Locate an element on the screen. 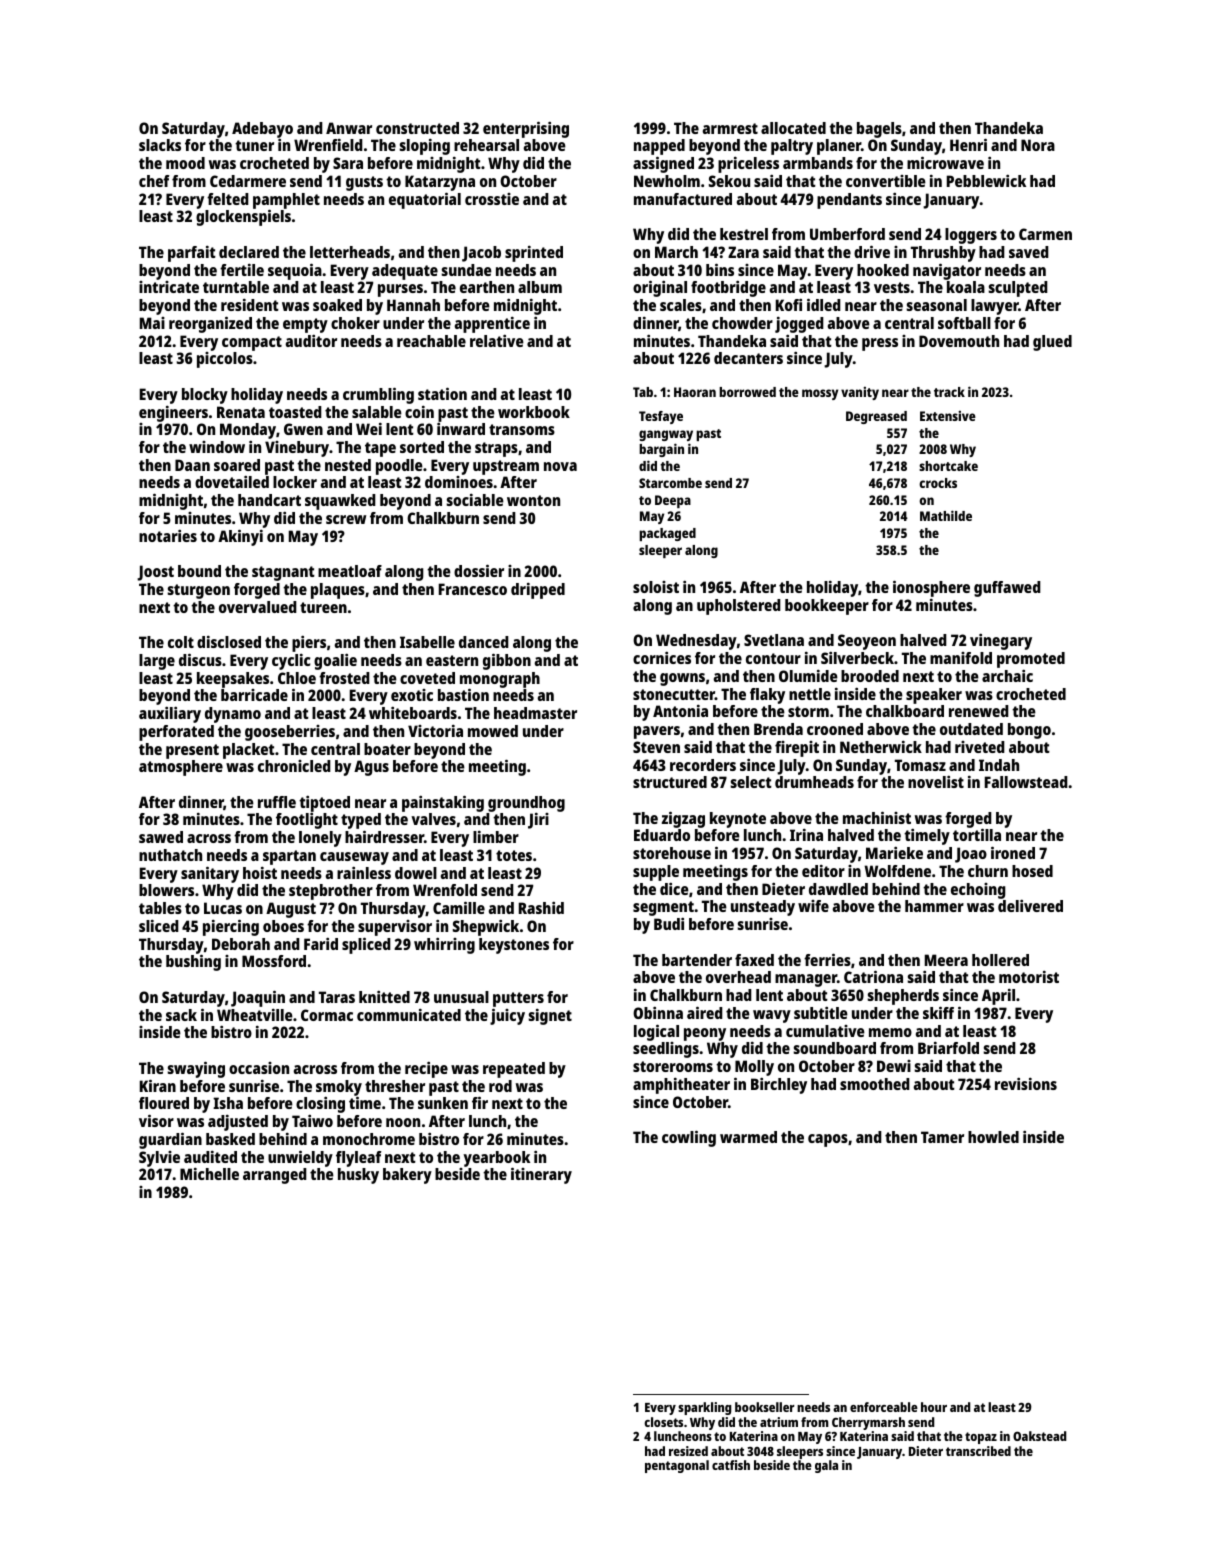 The height and width of the screenshot is (1568, 1212). gala is located at coordinates (826, 1466).
